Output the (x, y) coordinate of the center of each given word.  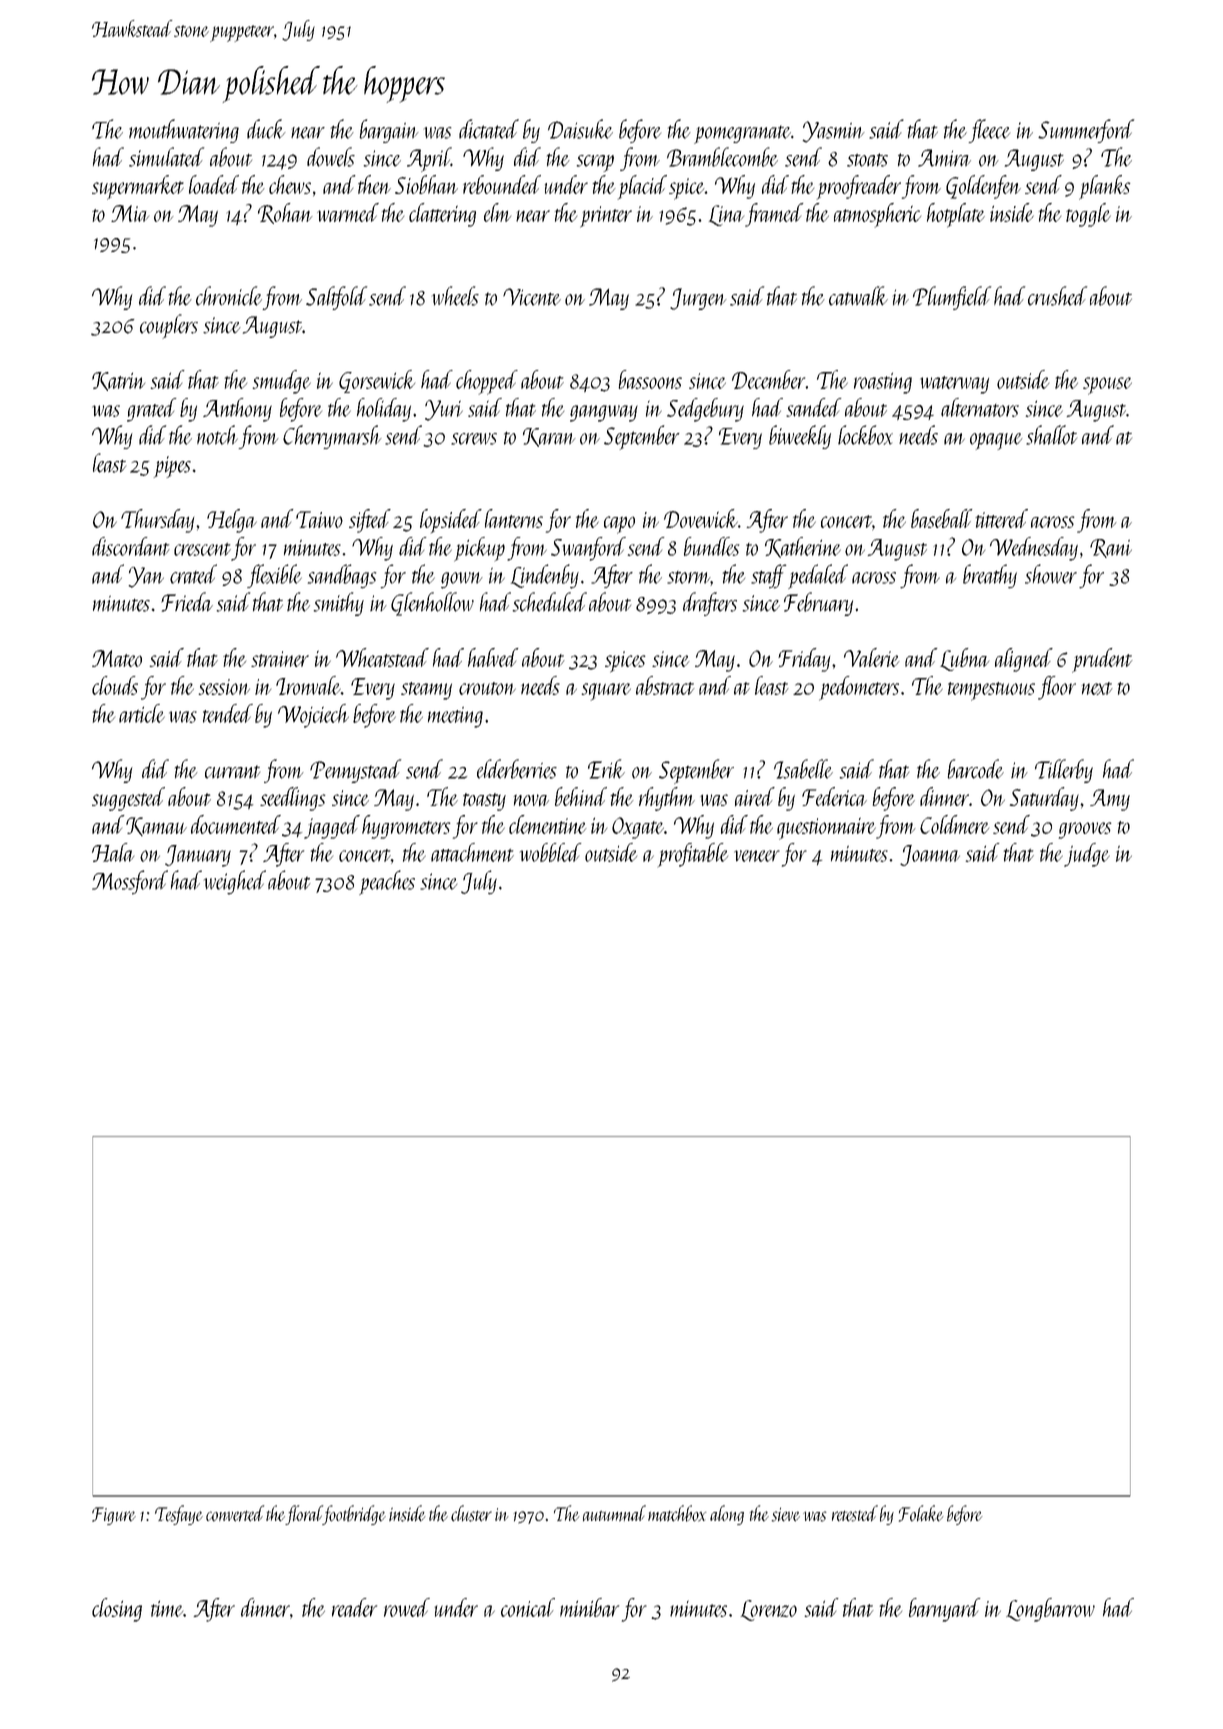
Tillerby (1064, 771)
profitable (693, 855)
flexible (274, 576)
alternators (980, 407)
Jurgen (698, 299)
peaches (387, 882)
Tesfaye (179, 1515)
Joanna (930, 855)
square (606, 692)
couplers (169, 326)
